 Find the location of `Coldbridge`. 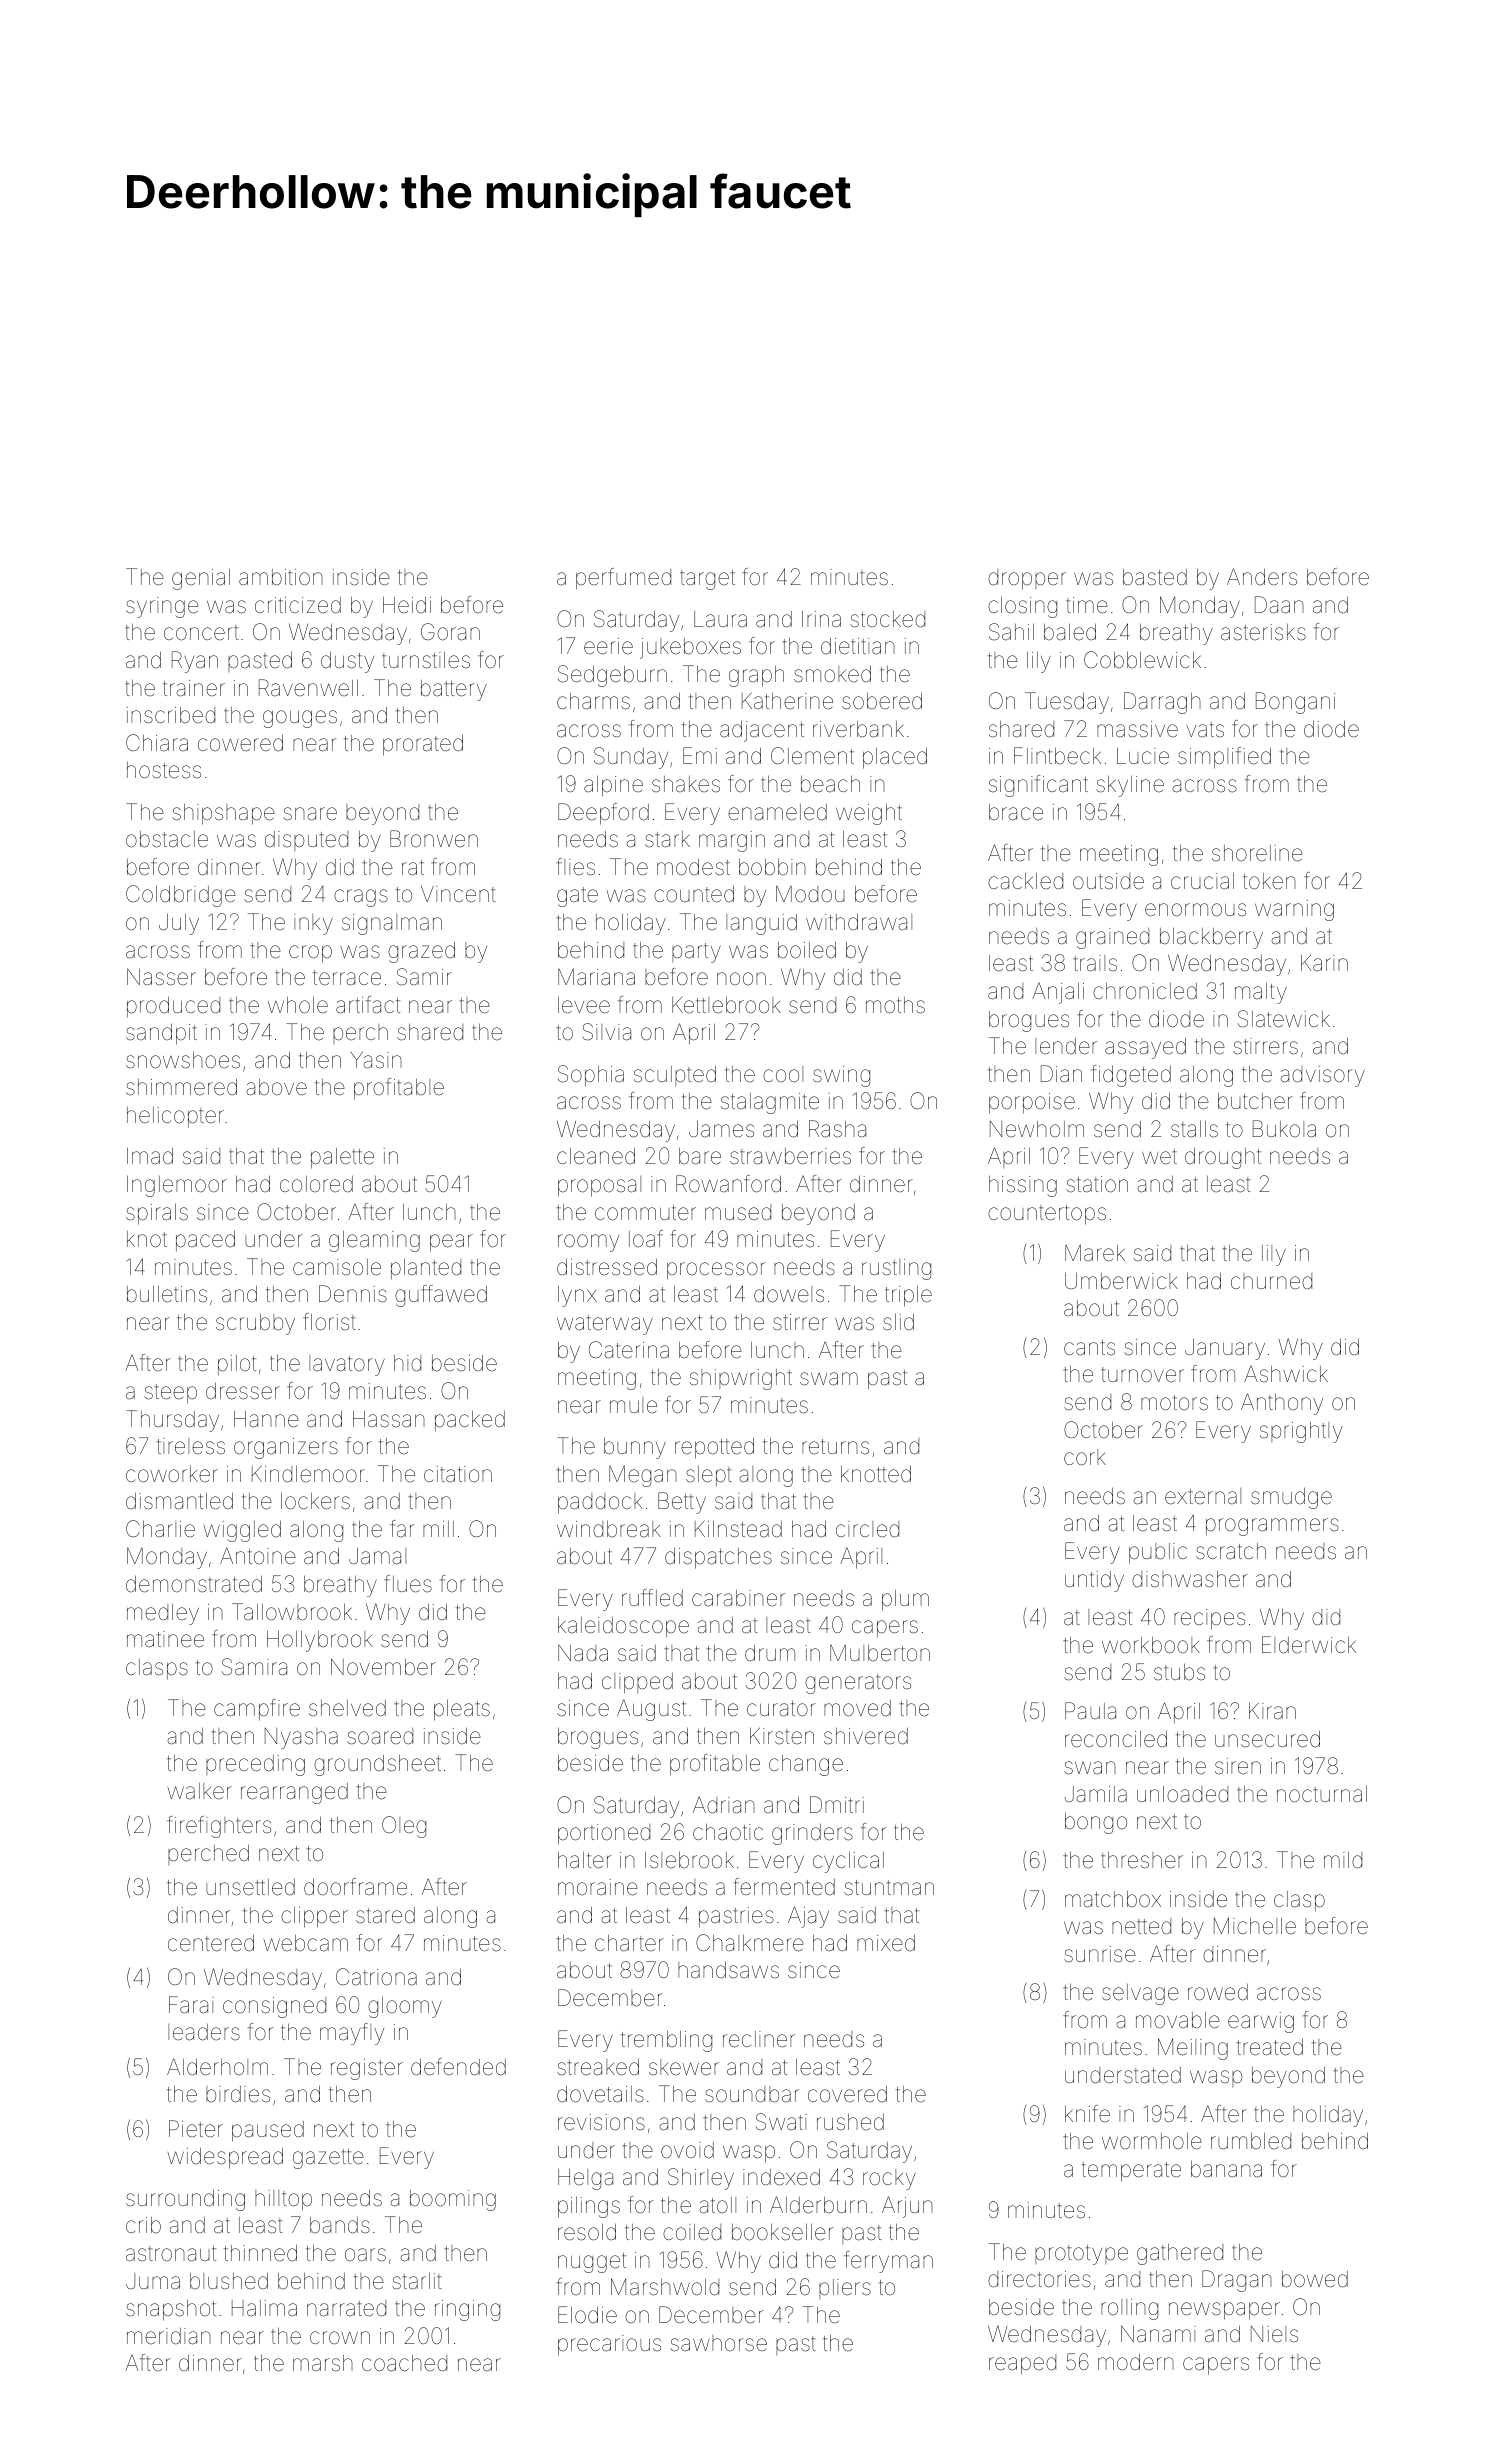

Coldbridge is located at coordinates (181, 896).
